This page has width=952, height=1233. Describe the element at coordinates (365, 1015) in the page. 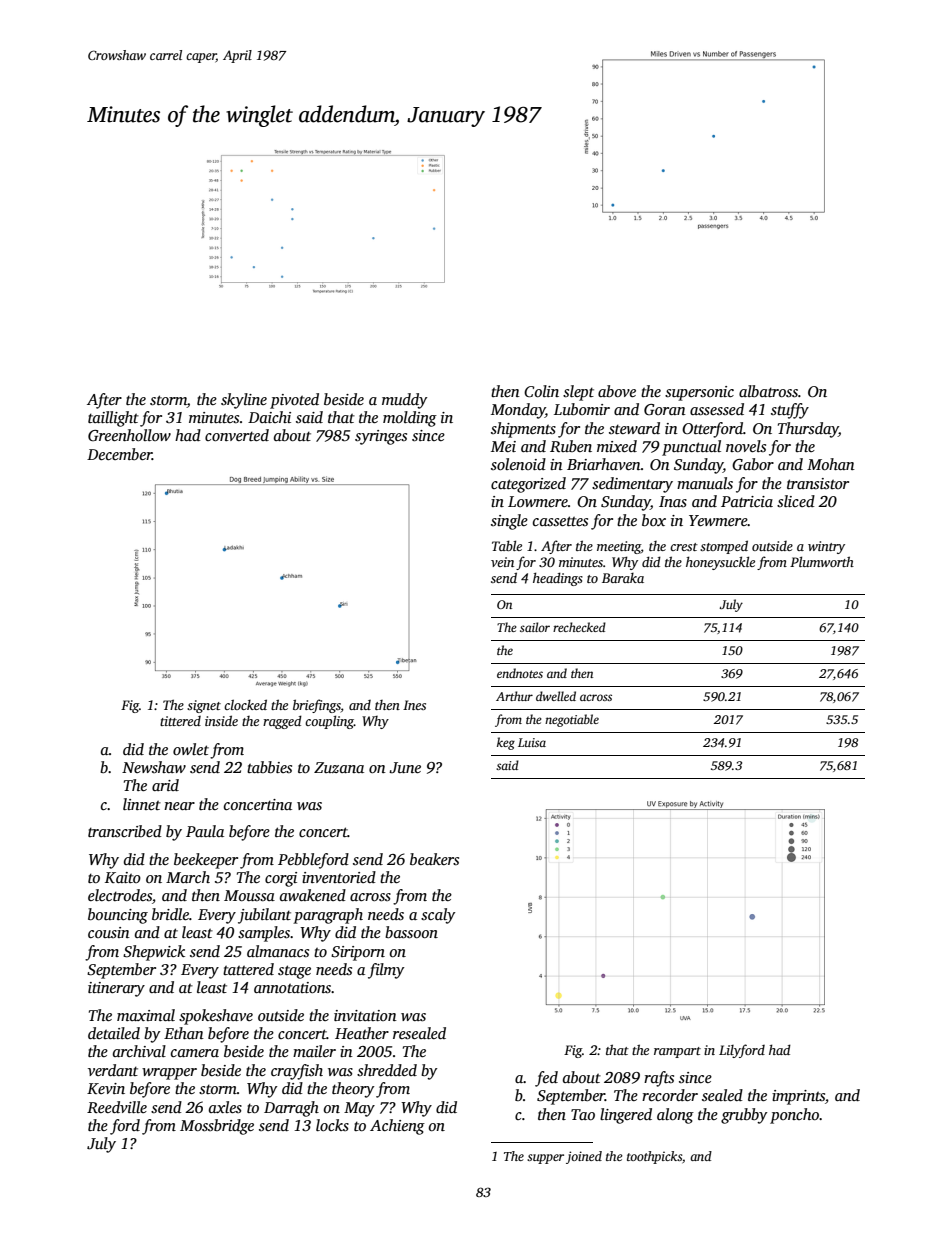

I see `invitation` at that location.
